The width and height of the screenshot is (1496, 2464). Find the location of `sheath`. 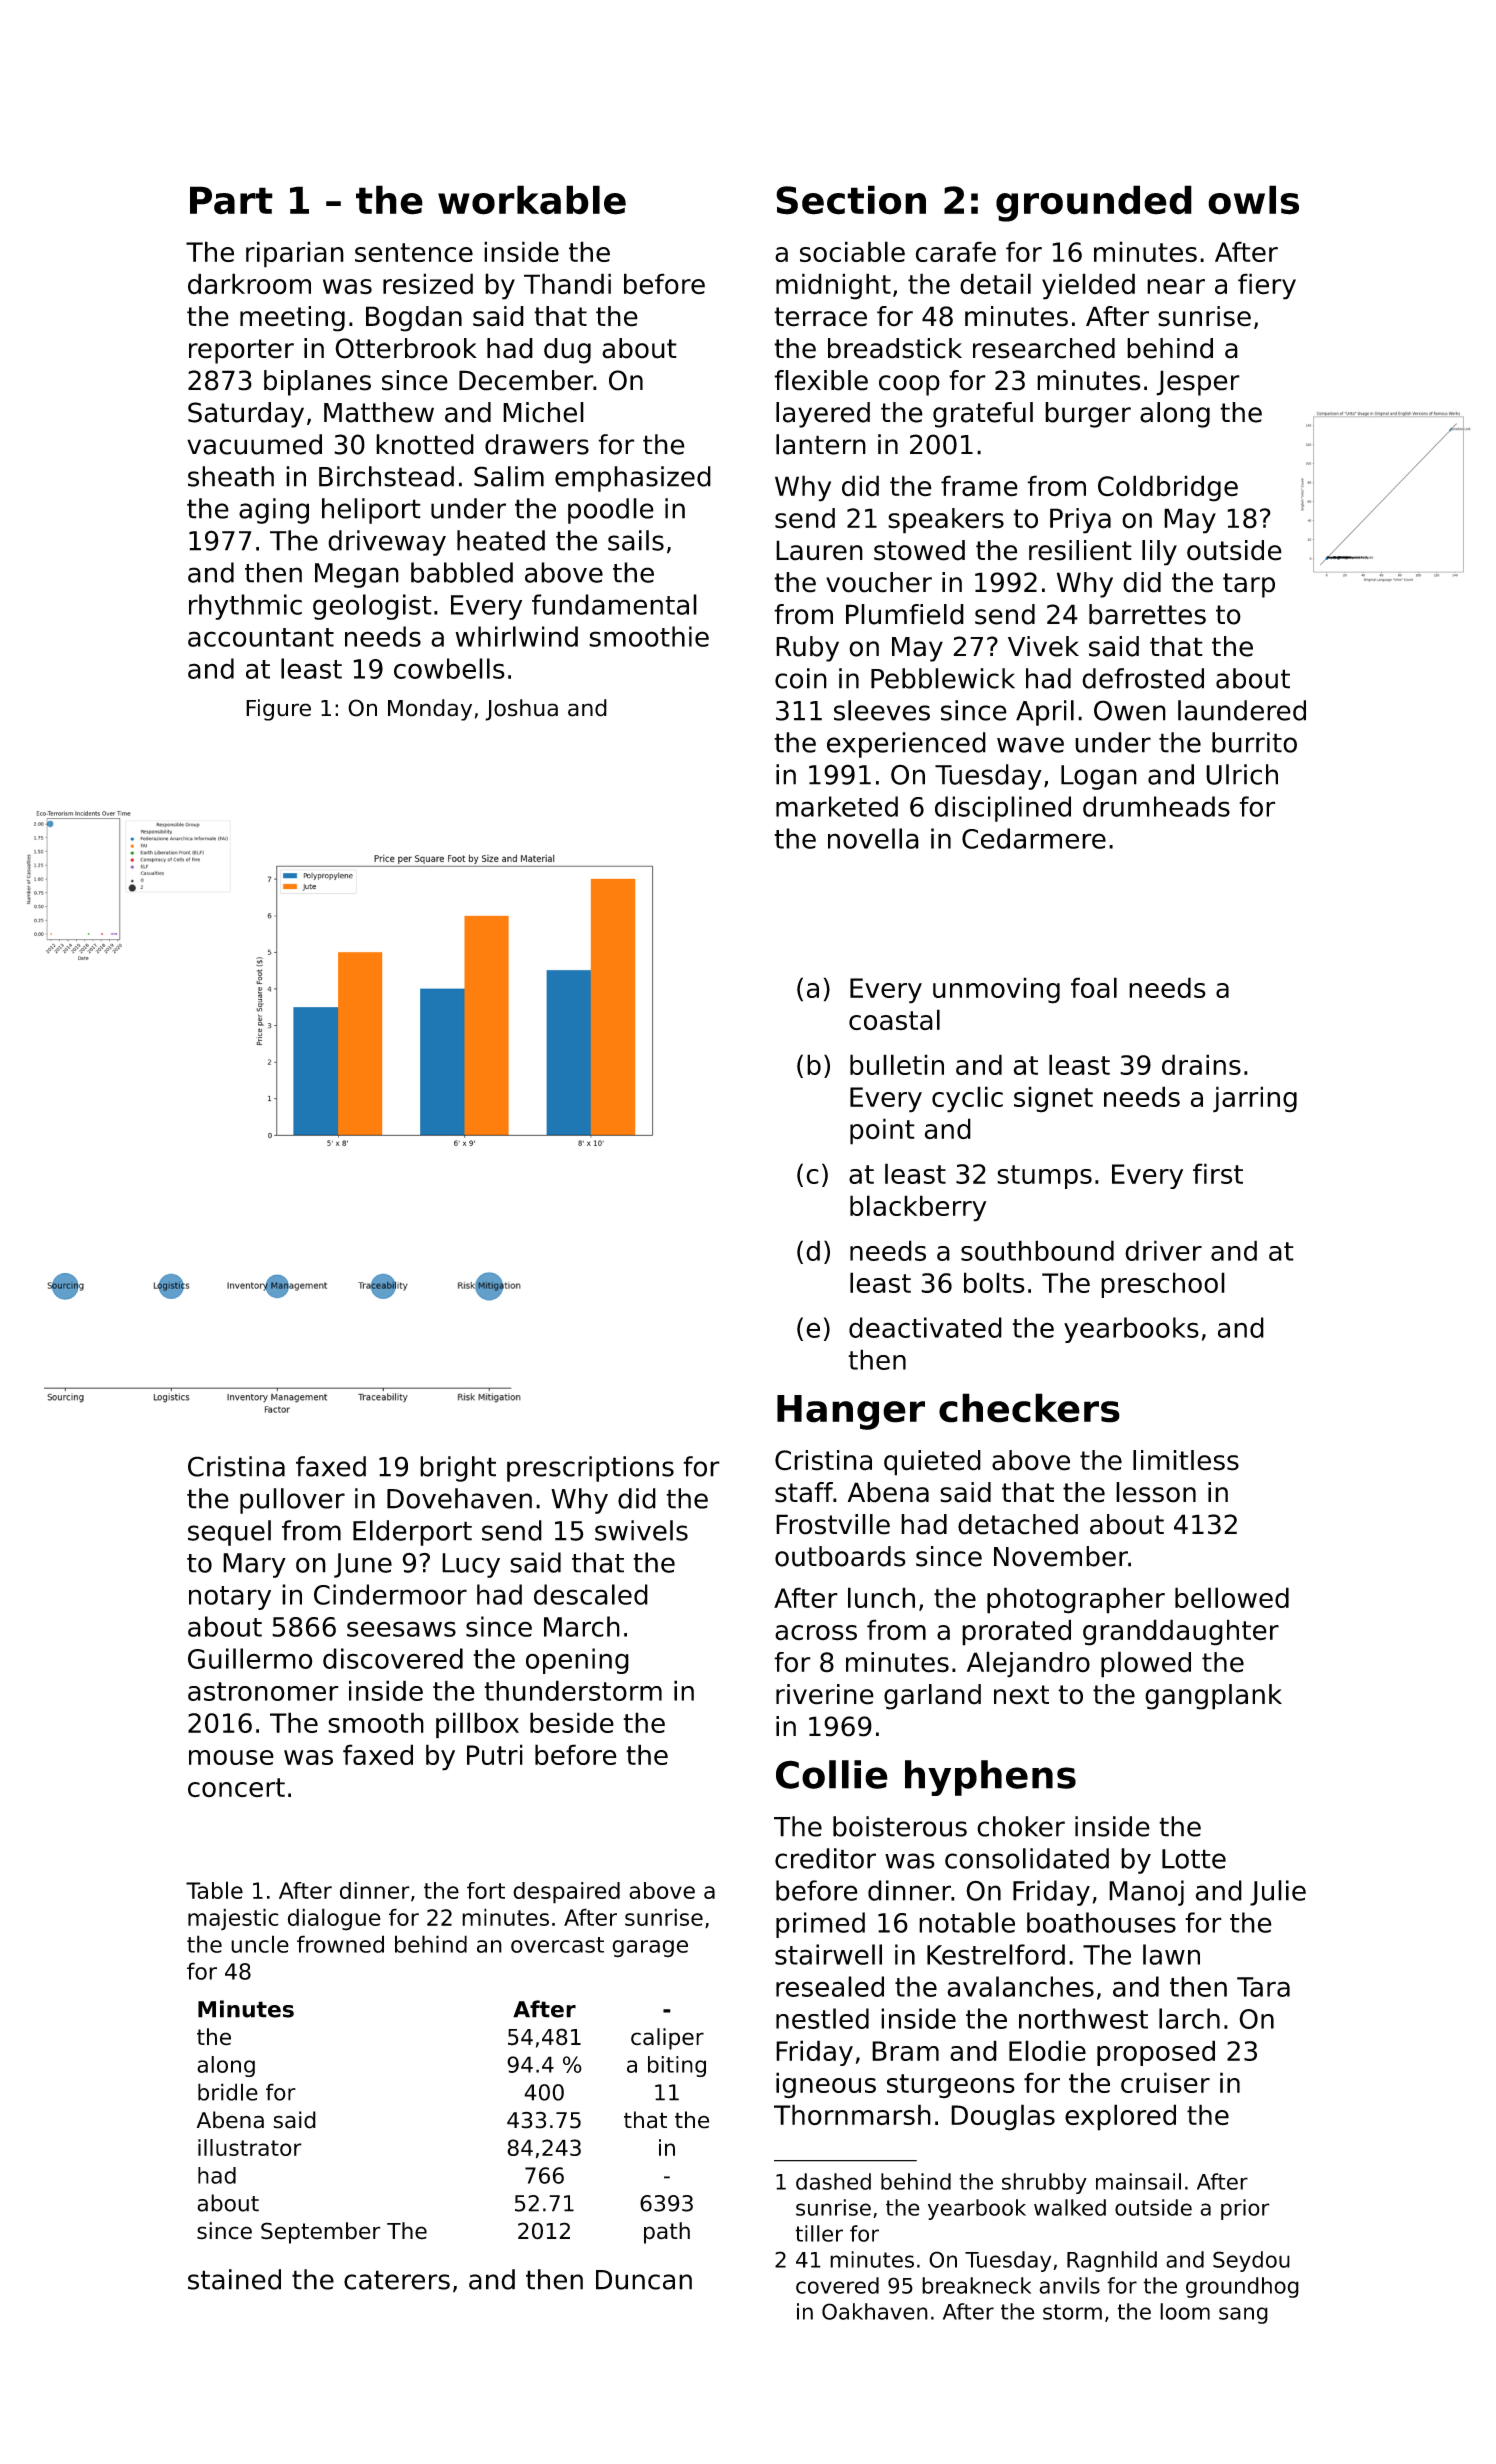

sheath is located at coordinates (231, 476).
